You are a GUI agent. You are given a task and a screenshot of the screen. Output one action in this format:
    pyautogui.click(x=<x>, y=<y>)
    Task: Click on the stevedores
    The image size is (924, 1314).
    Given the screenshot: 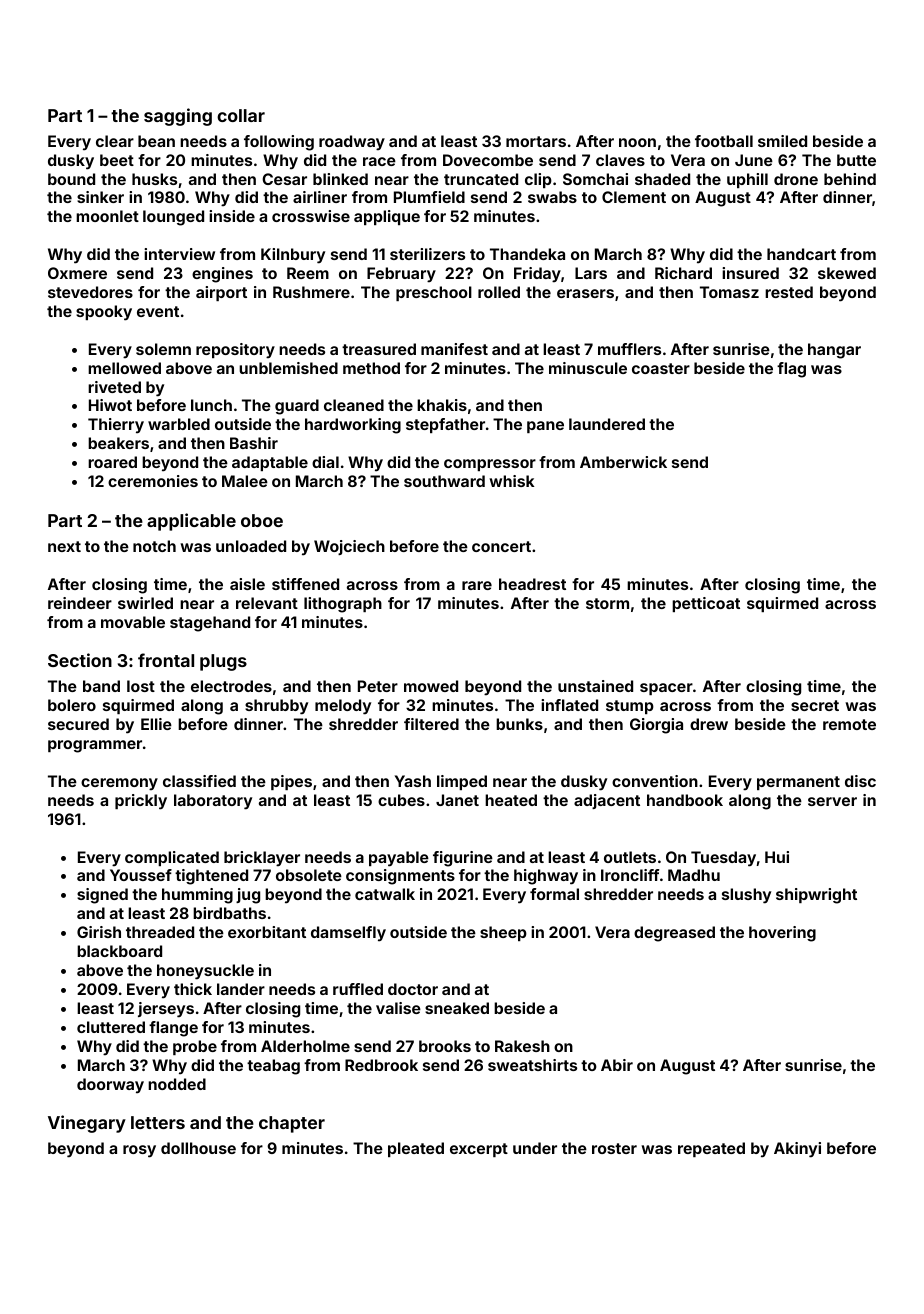 What is the action you would take?
    pyautogui.click(x=90, y=292)
